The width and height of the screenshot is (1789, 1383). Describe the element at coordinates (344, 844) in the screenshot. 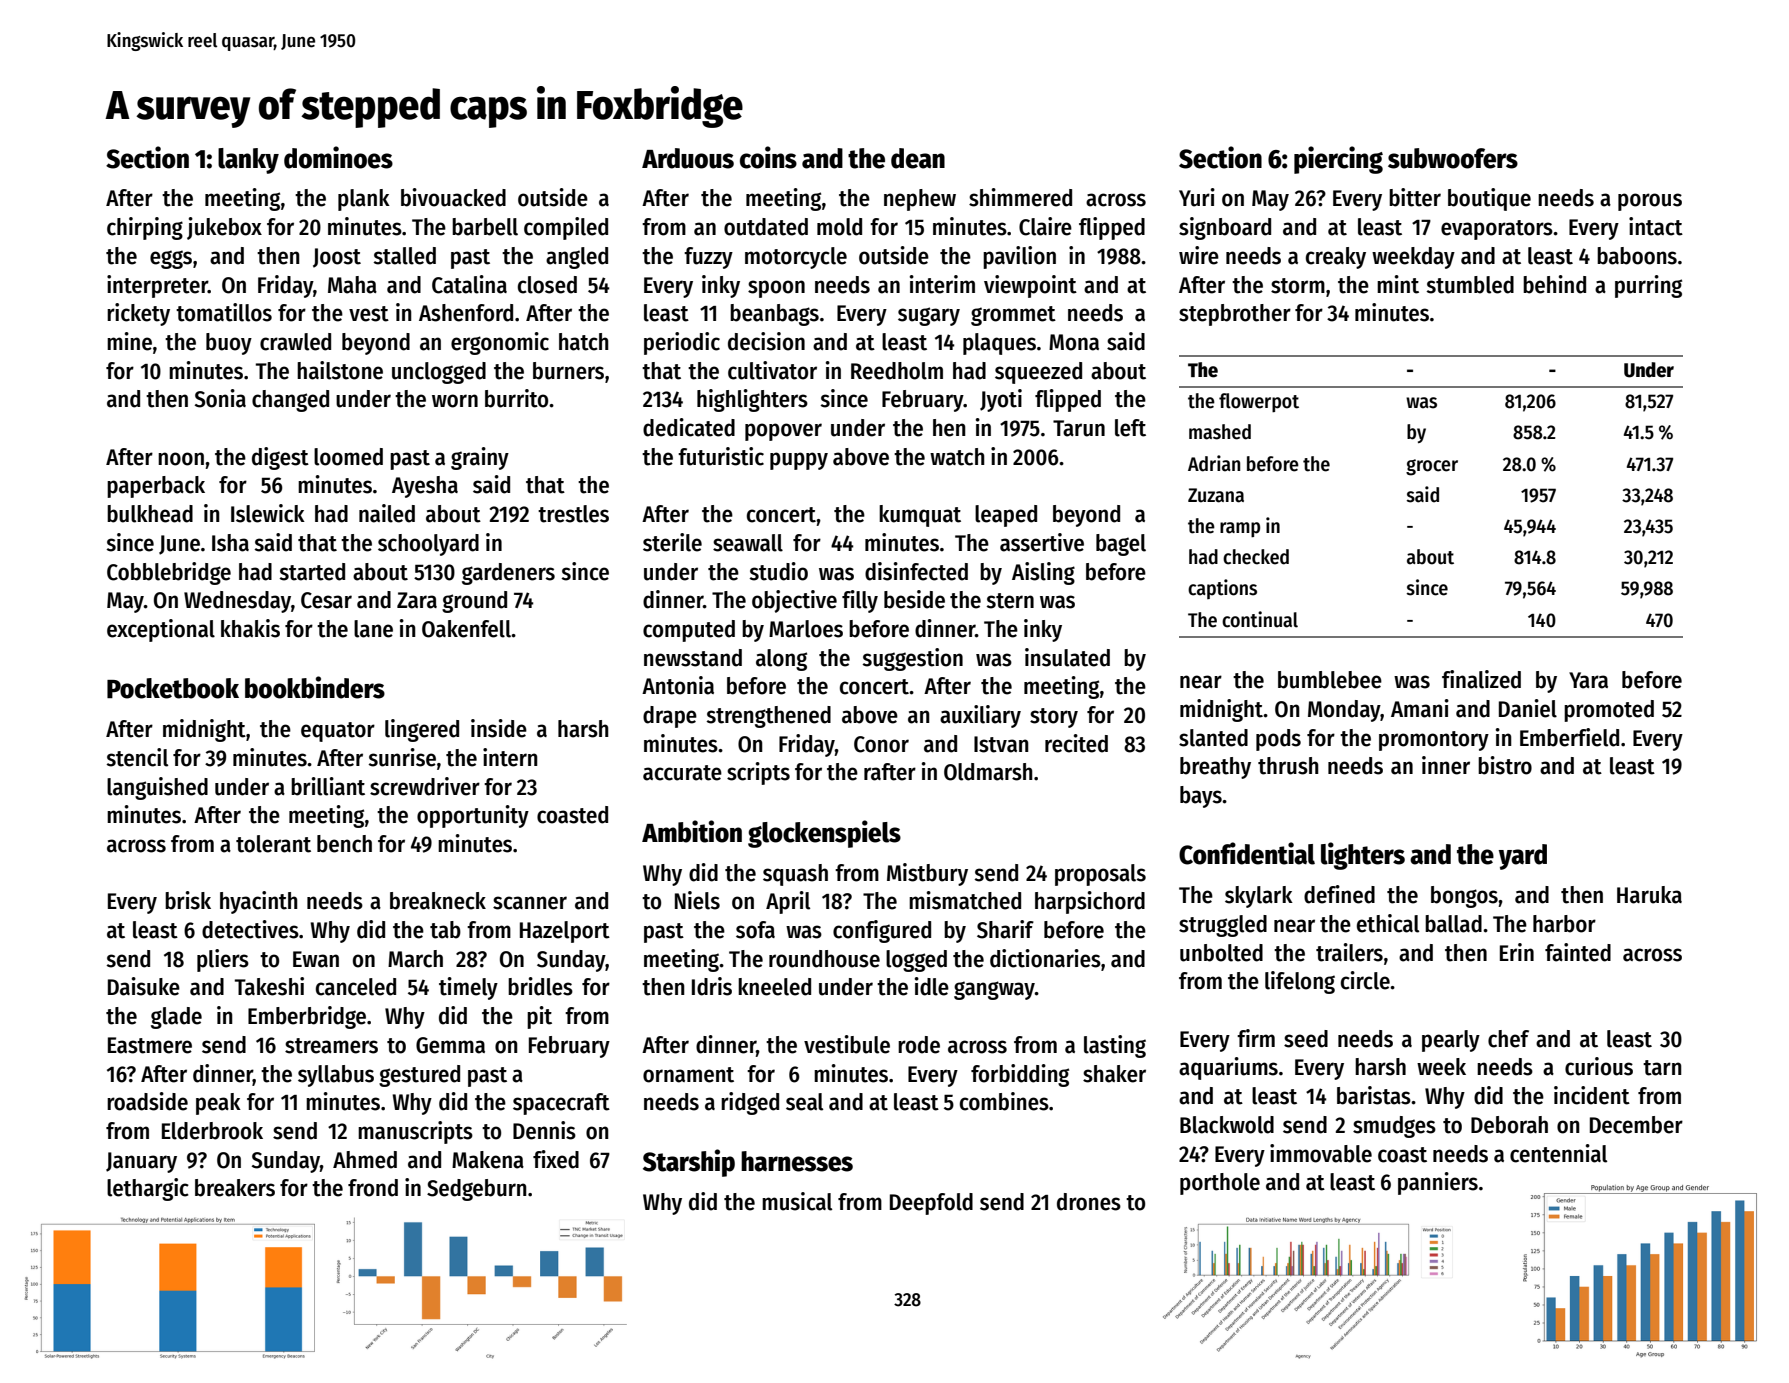

I see `bench` at that location.
